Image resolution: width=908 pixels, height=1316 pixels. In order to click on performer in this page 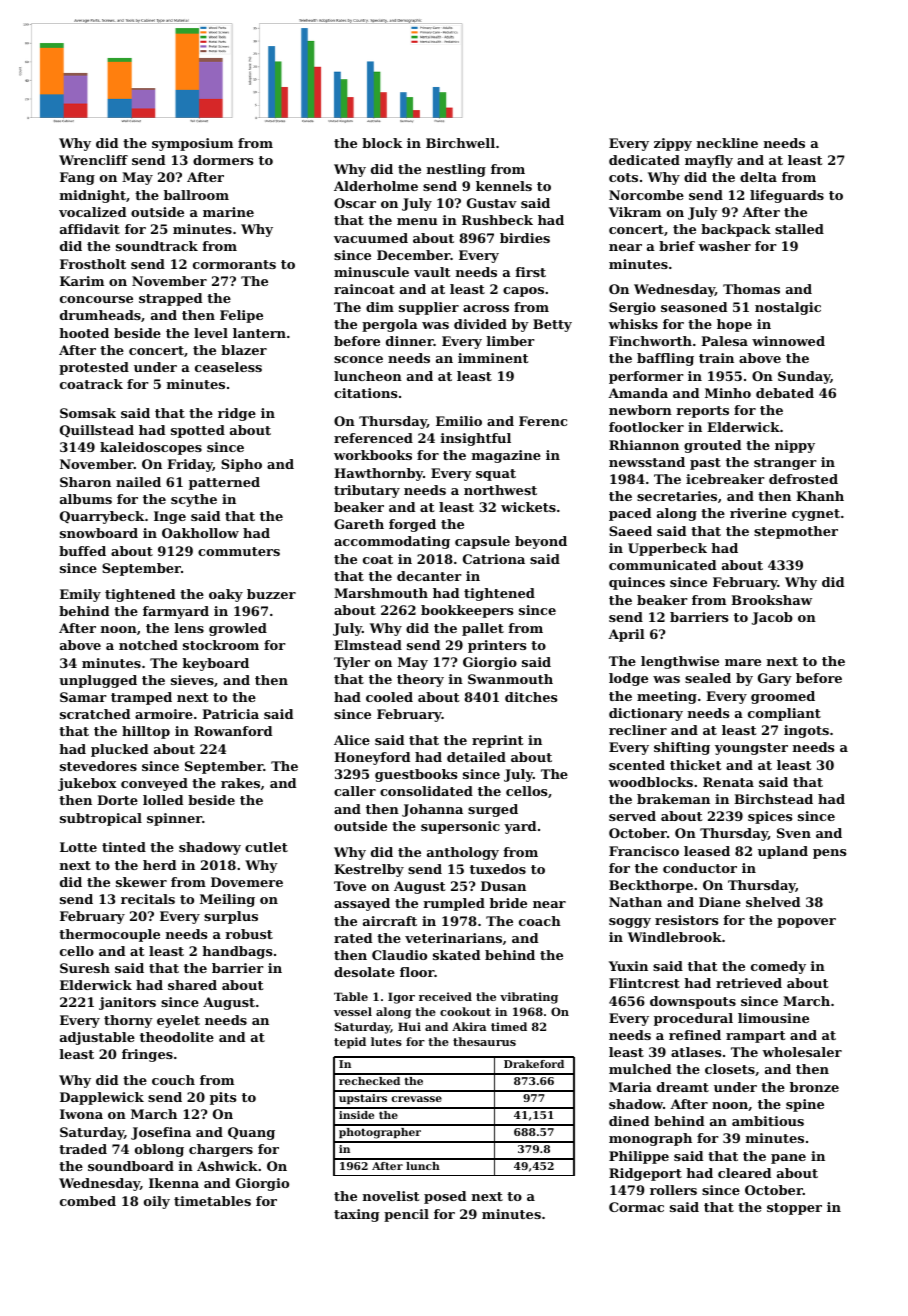, I will do `click(646, 377)`.
